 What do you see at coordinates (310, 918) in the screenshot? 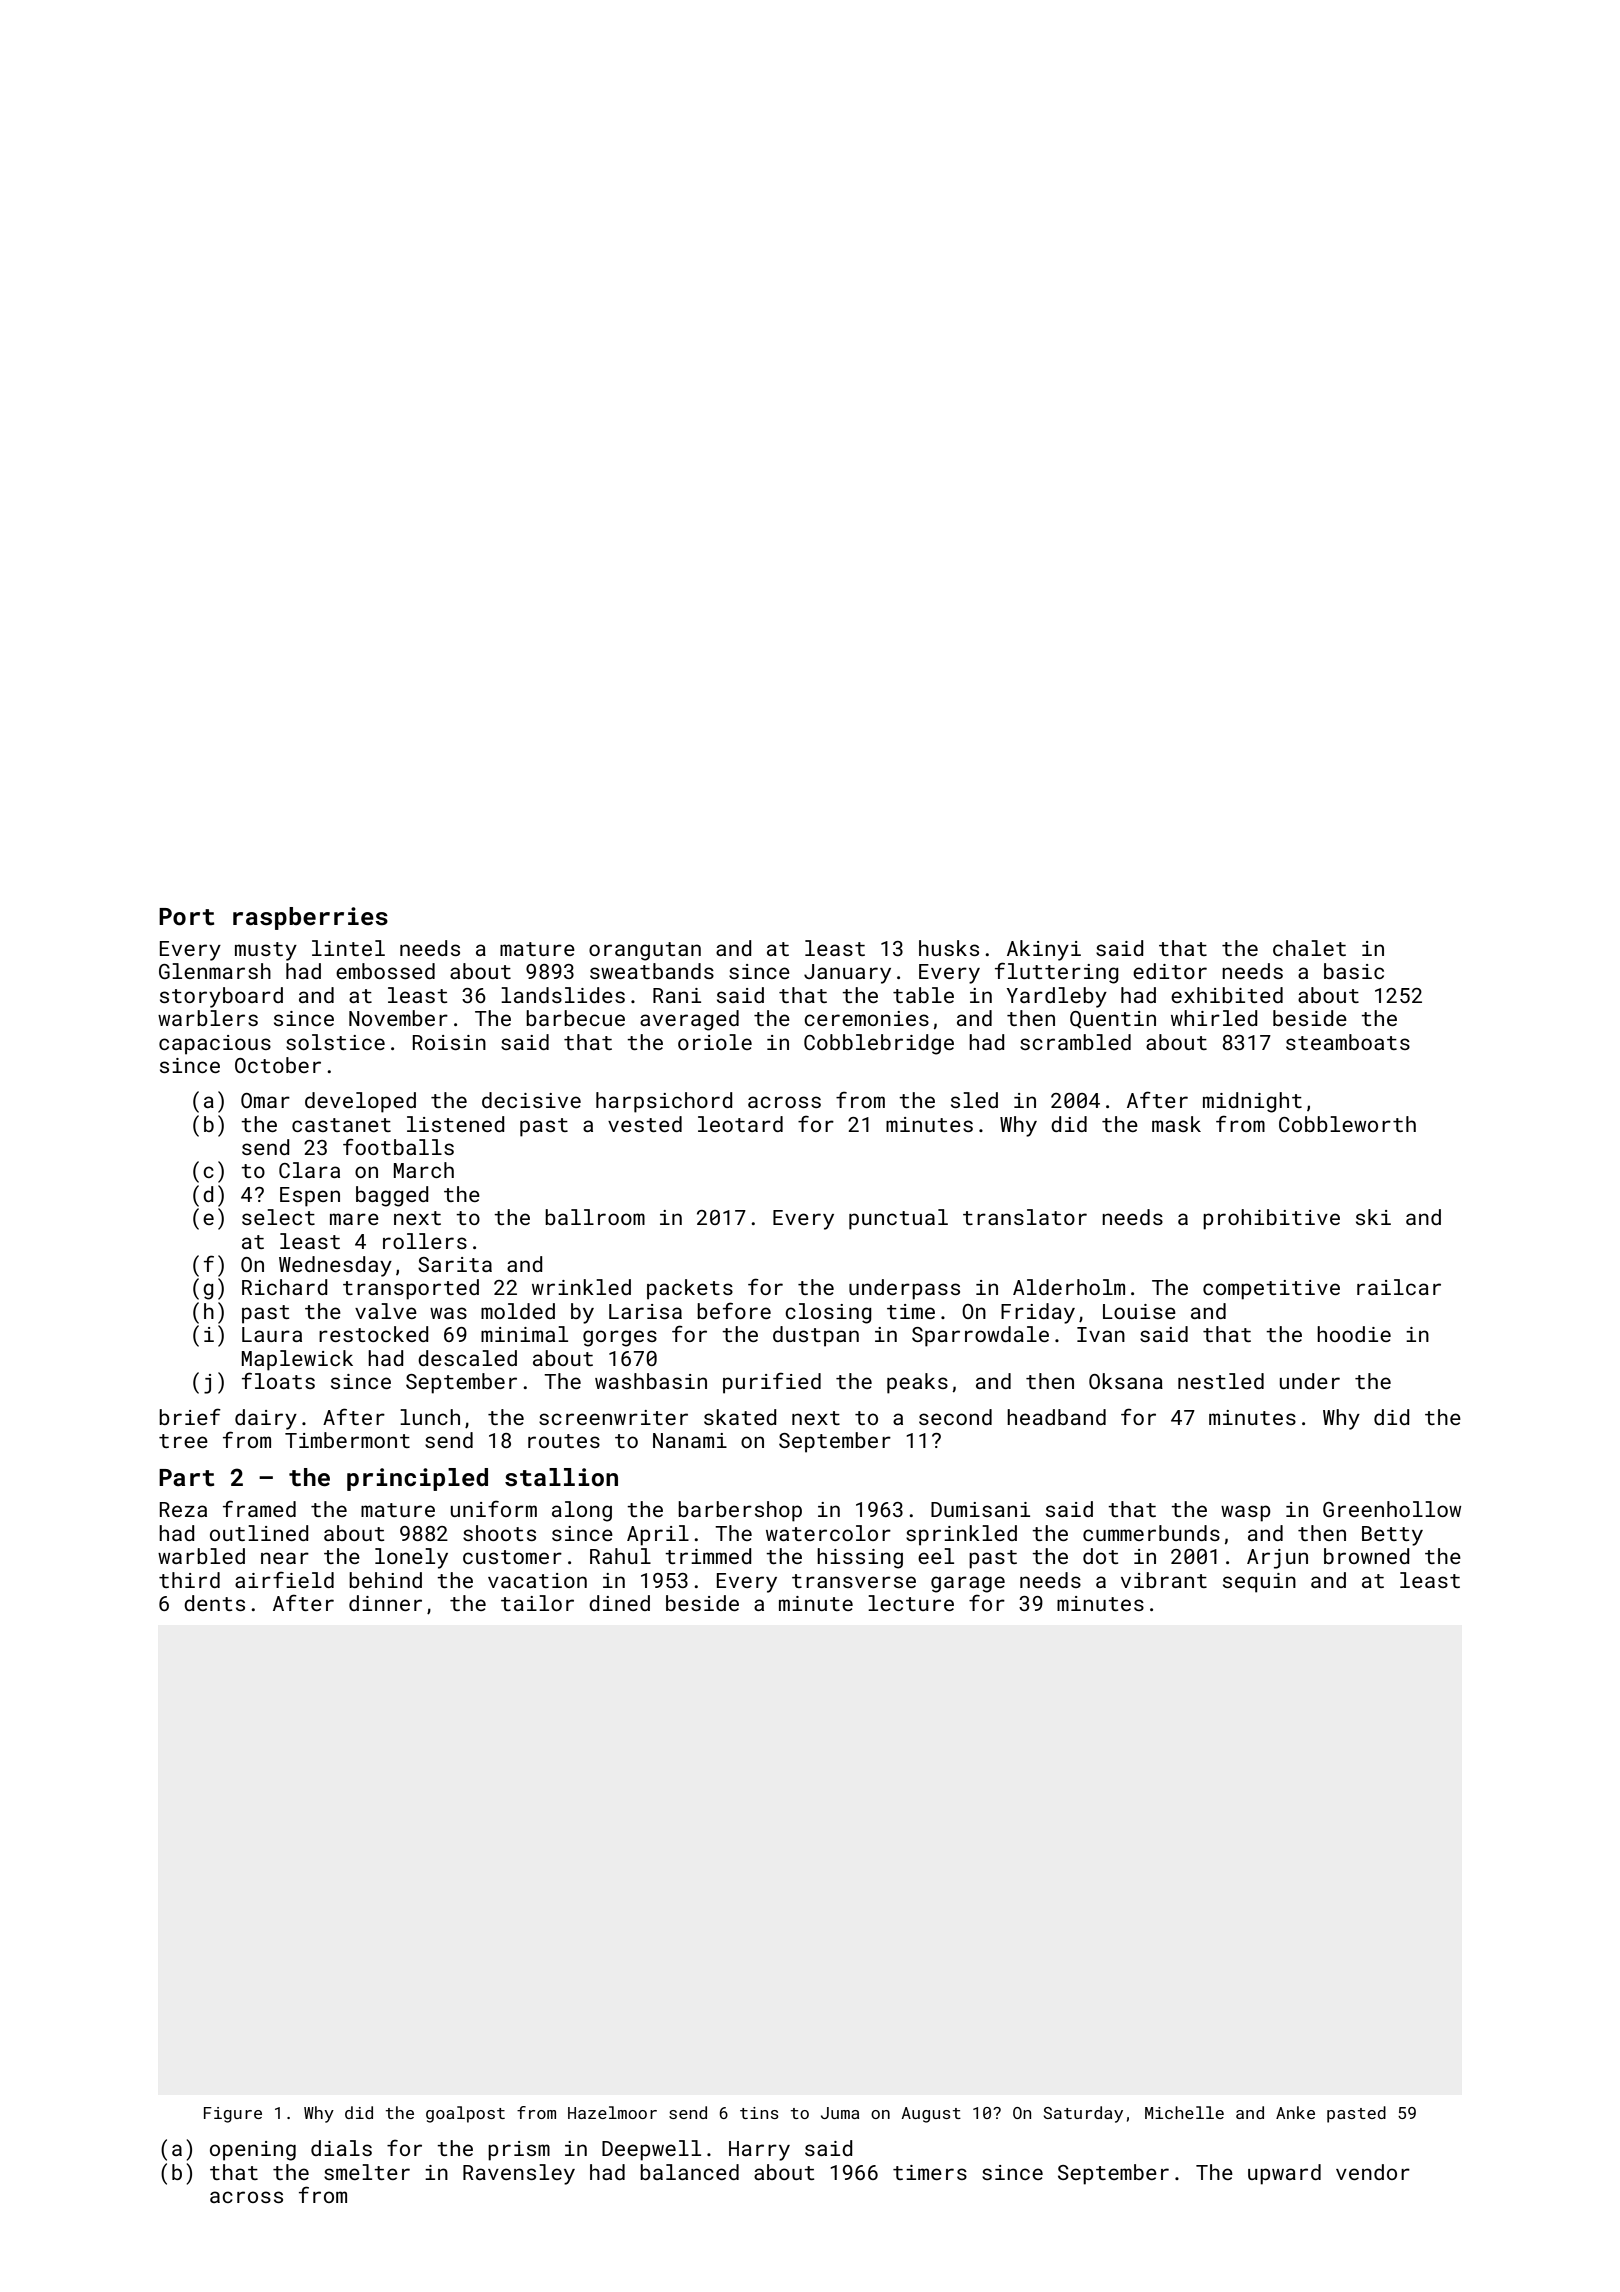
I see `raspberries` at bounding box center [310, 918].
